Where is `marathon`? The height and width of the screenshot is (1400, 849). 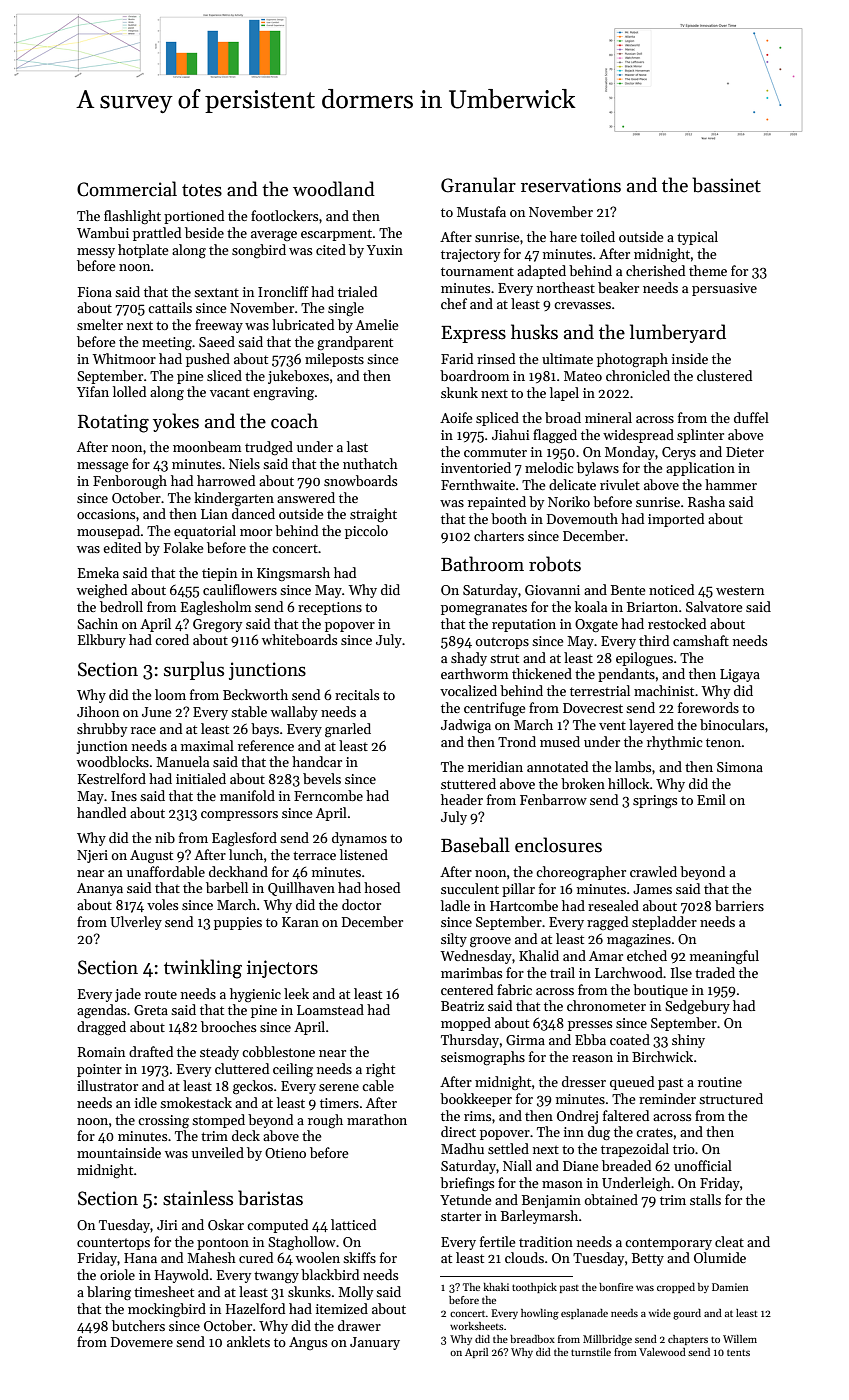 marathon is located at coordinates (377, 1119).
